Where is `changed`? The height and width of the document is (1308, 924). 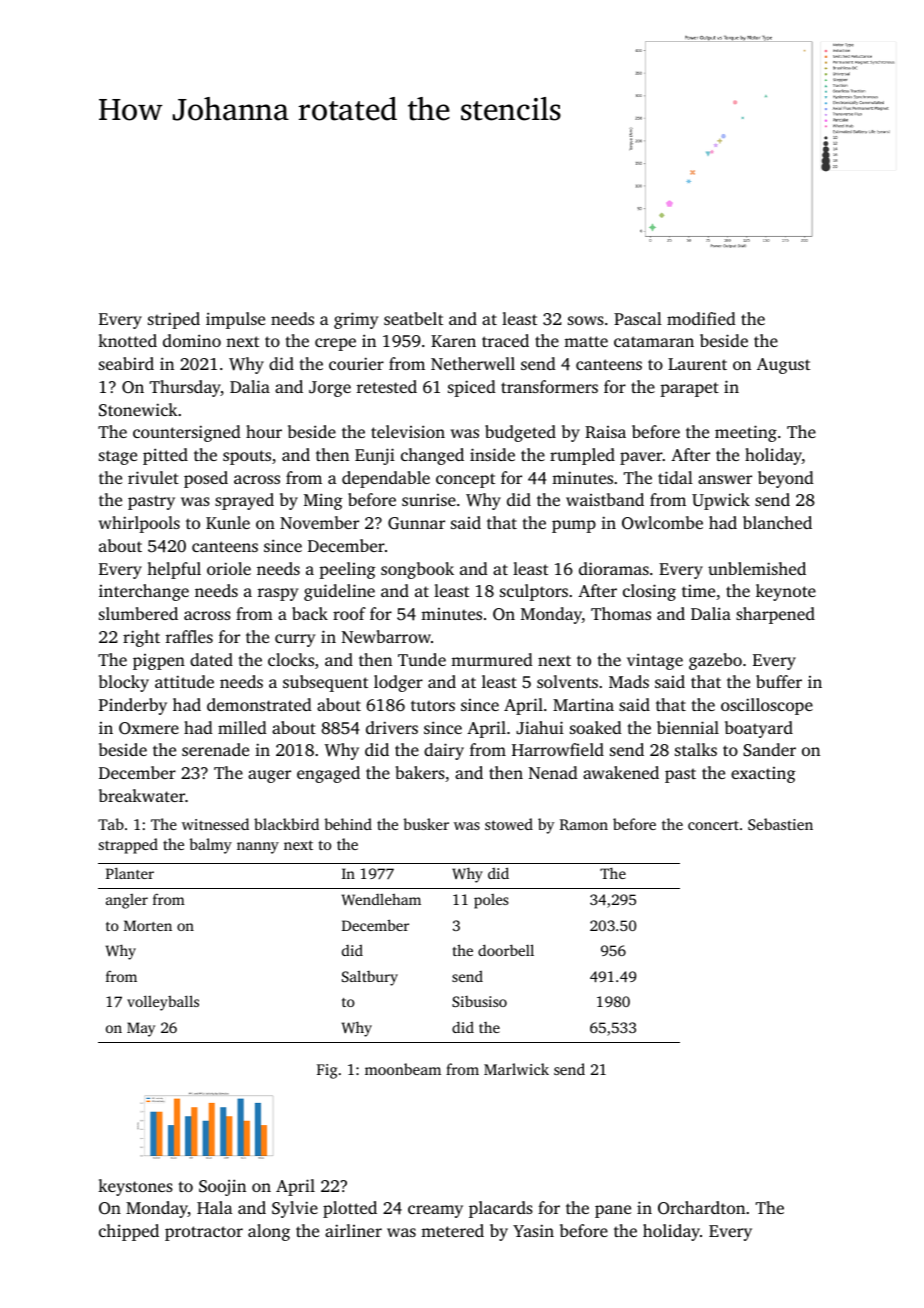 changed is located at coordinates (432, 456).
